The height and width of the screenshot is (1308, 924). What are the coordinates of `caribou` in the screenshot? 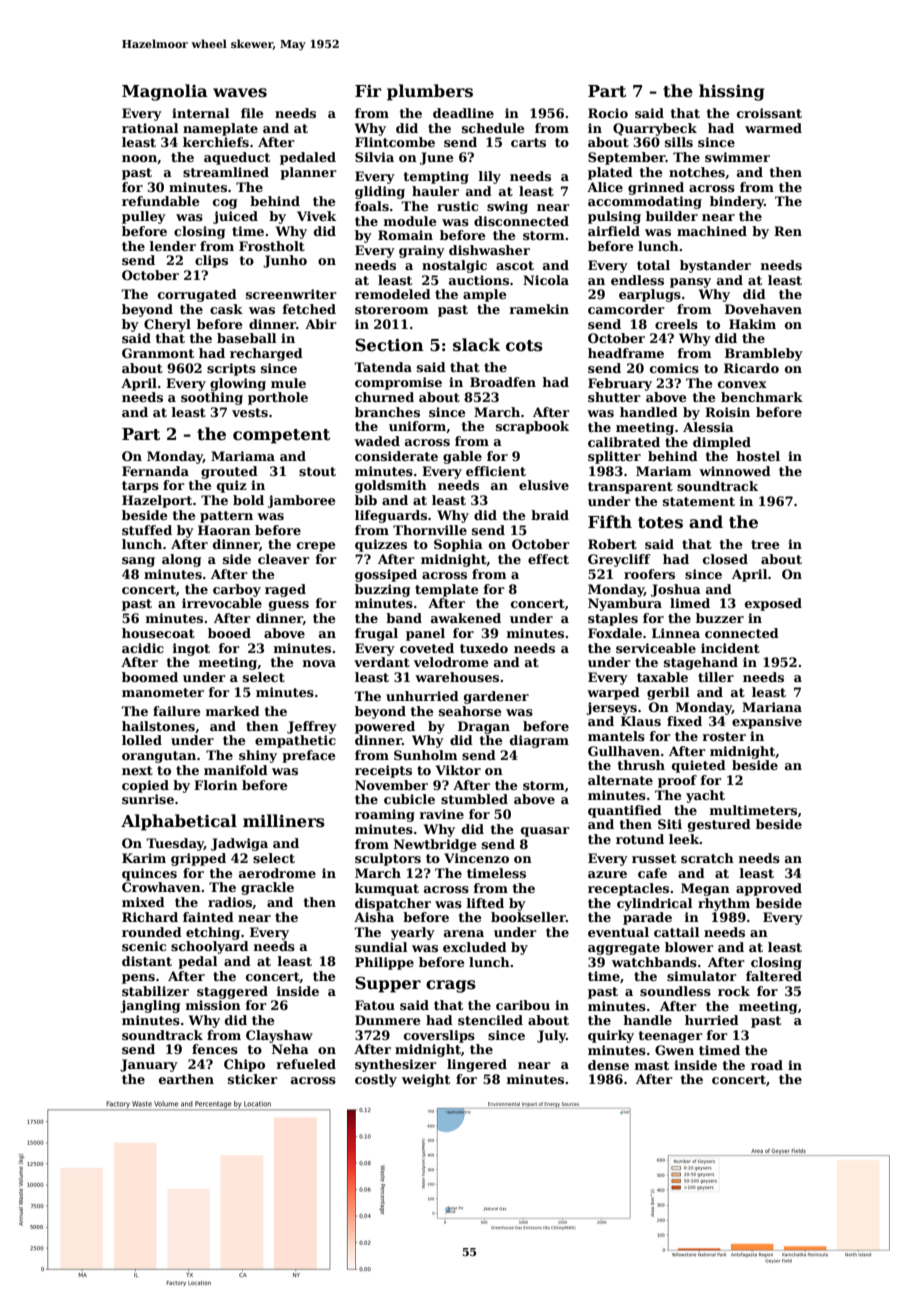 It's located at (523, 1005).
